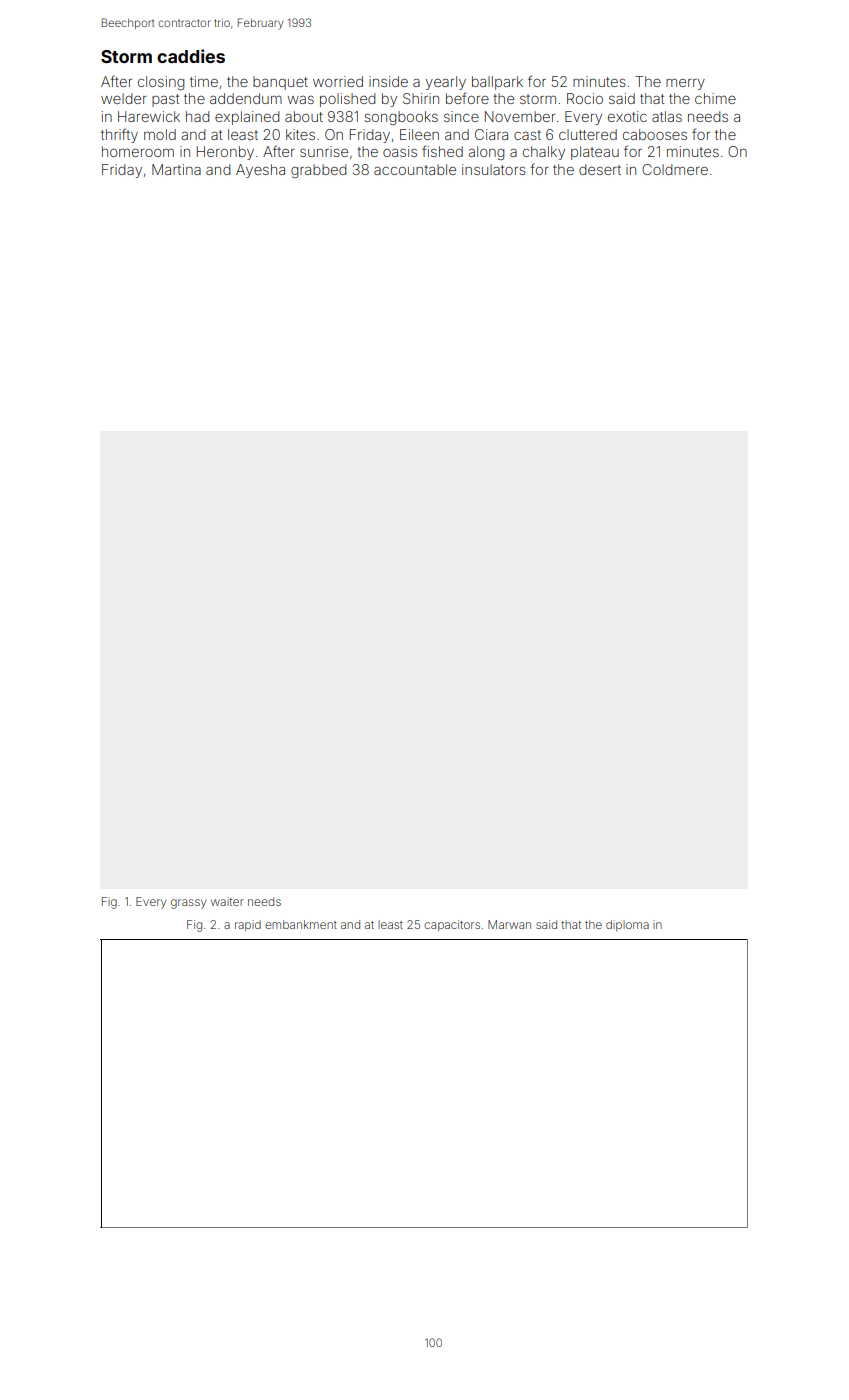 This screenshot has width=849, height=1400. Describe the element at coordinates (715, 98) in the screenshot. I see `chime` at that location.
